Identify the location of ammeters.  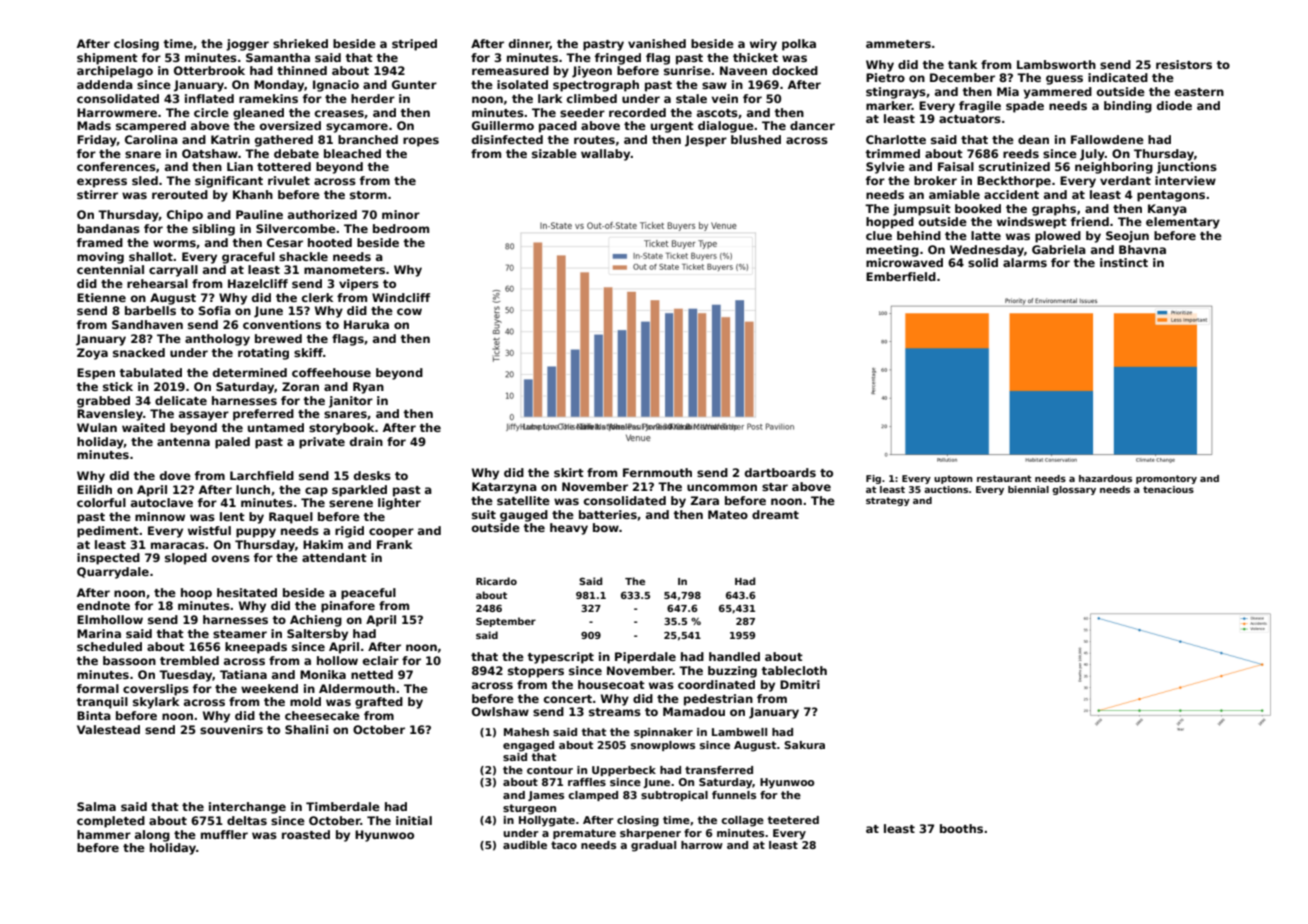
(898, 44).
